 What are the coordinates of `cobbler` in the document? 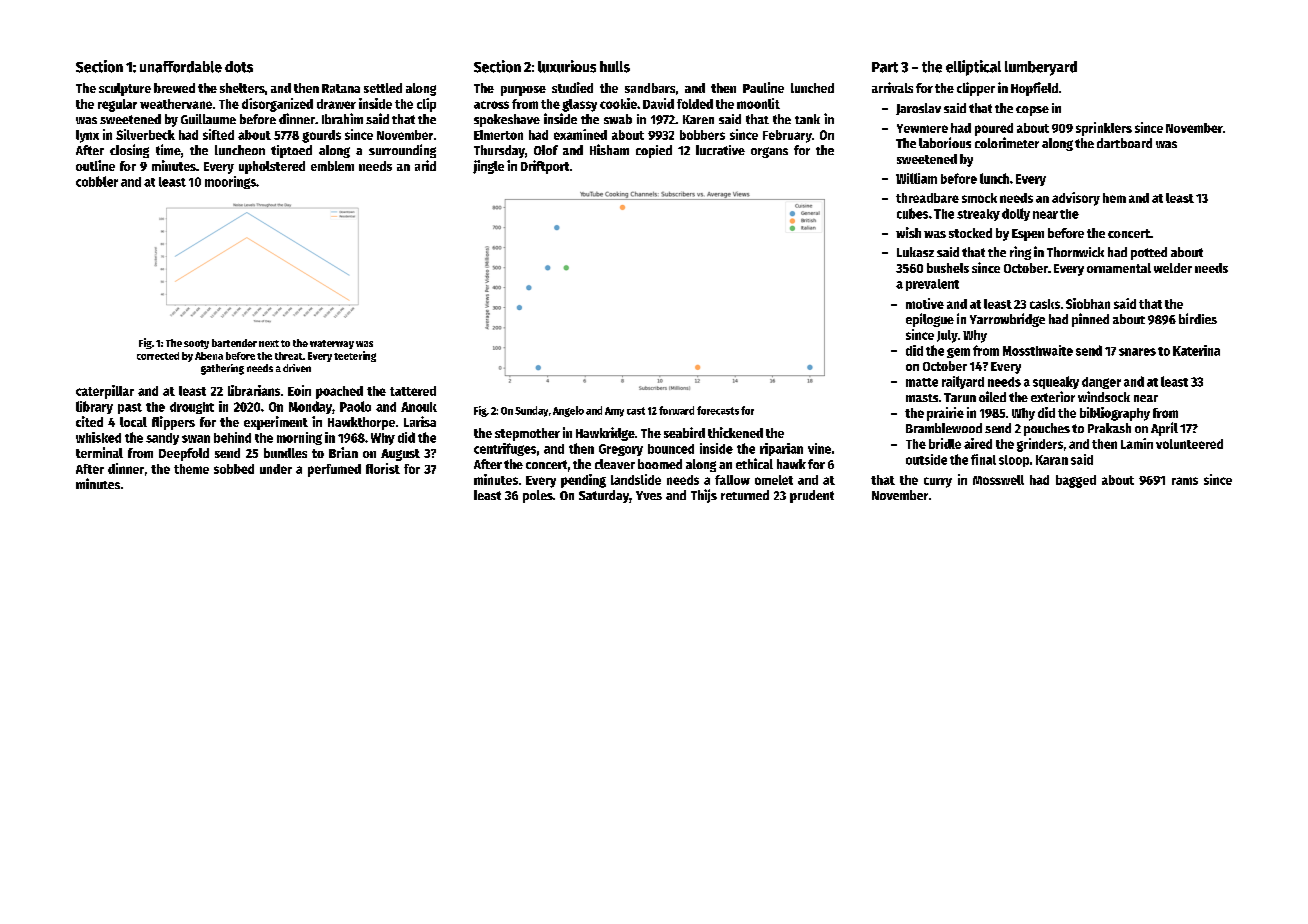 It's located at (97, 181).
